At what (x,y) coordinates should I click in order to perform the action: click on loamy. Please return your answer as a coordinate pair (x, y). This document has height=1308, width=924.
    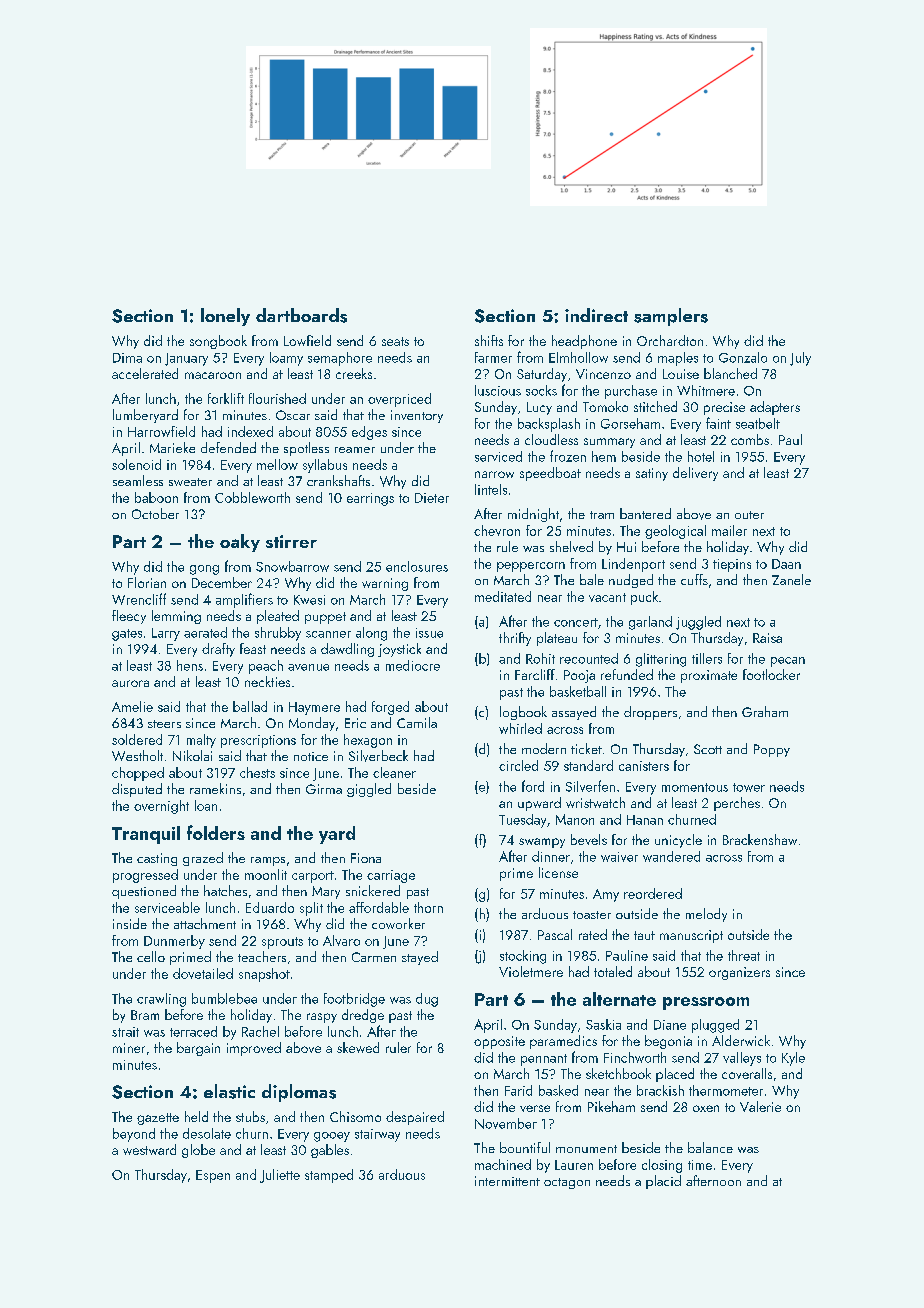
    Looking at the image, I should click on (286, 359).
